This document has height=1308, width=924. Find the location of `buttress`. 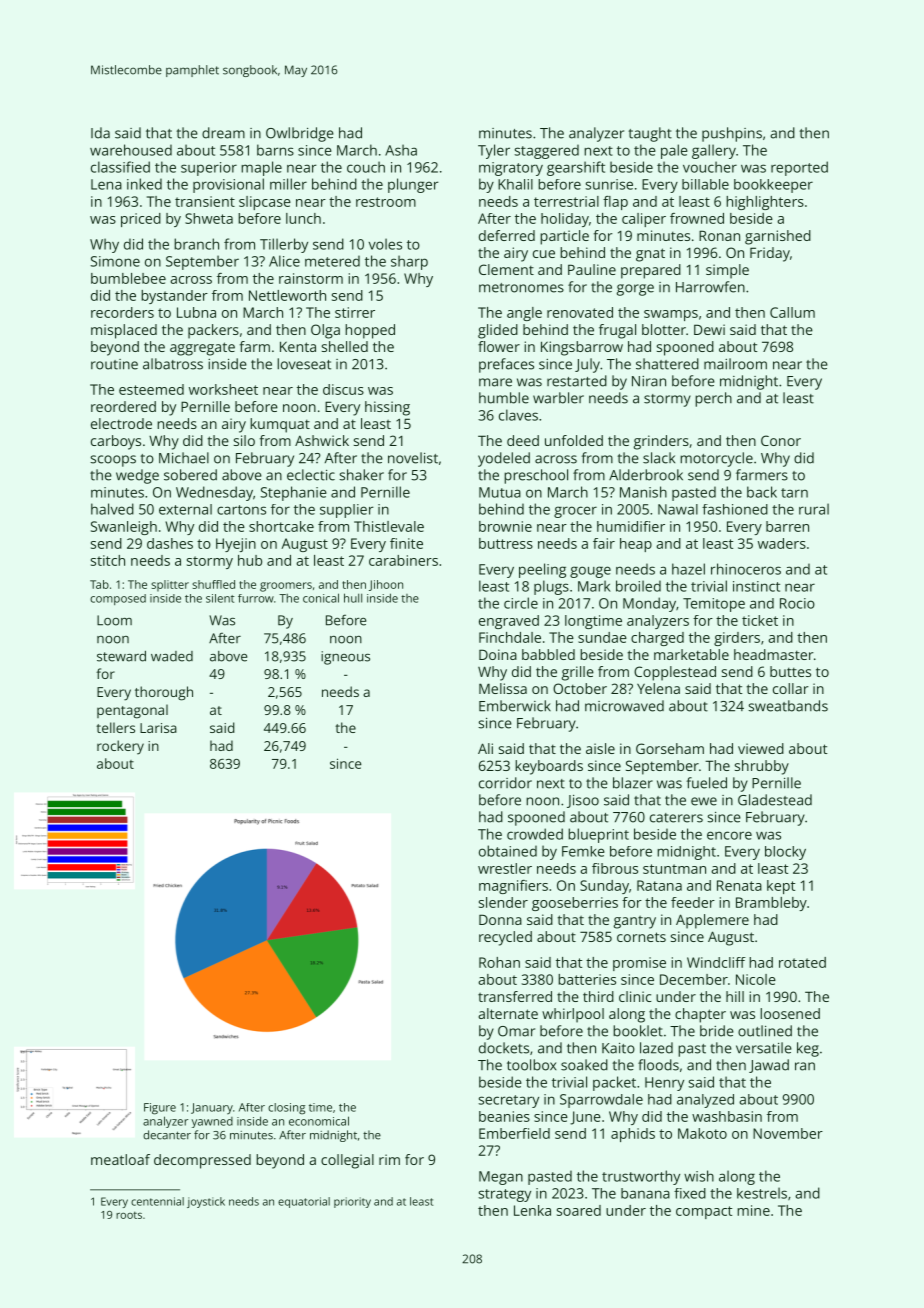

buttress is located at coordinates (506, 543).
